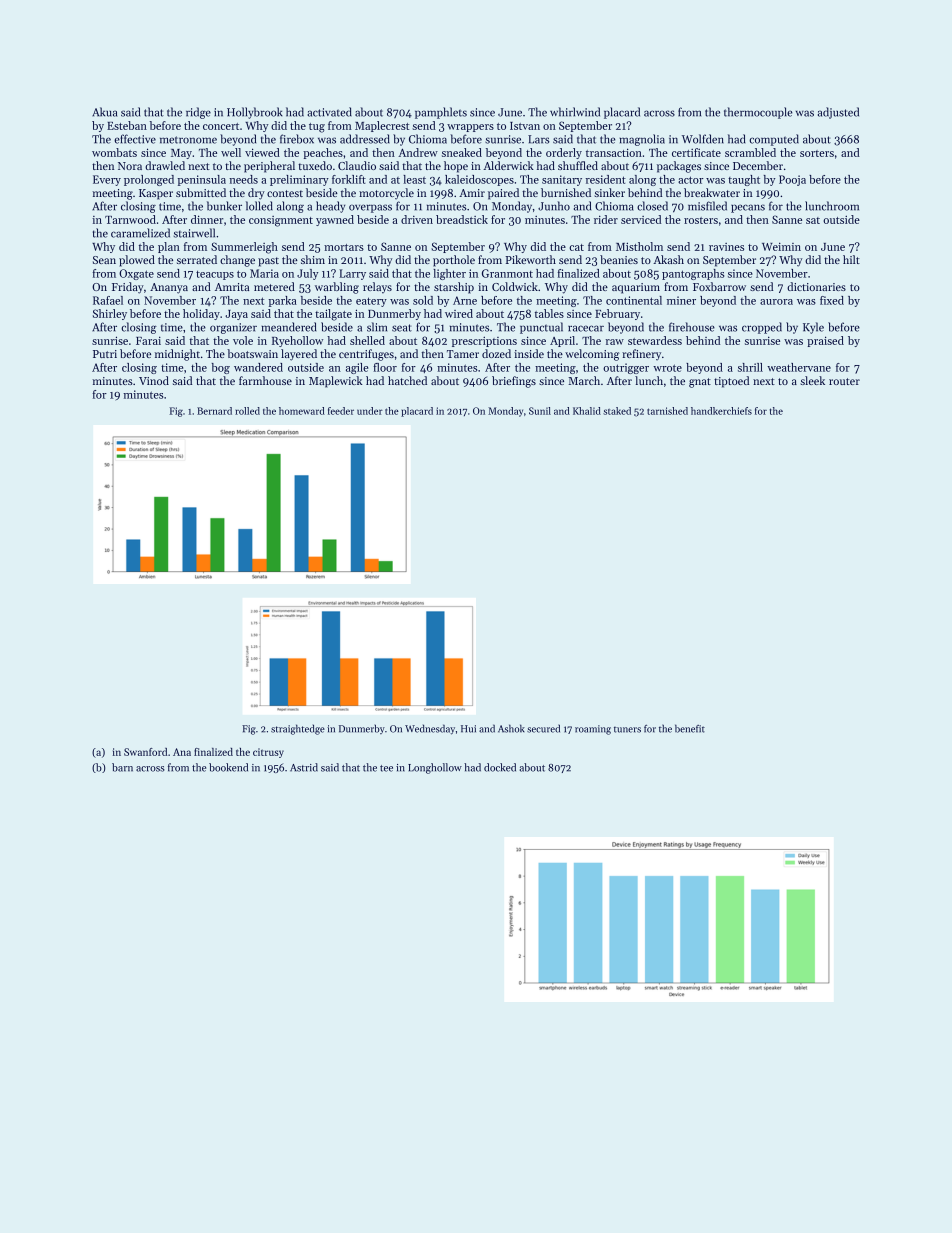 Image resolution: width=952 pixels, height=1233 pixels. Describe the element at coordinates (228, 767) in the screenshot. I see `bookend` at that location.
